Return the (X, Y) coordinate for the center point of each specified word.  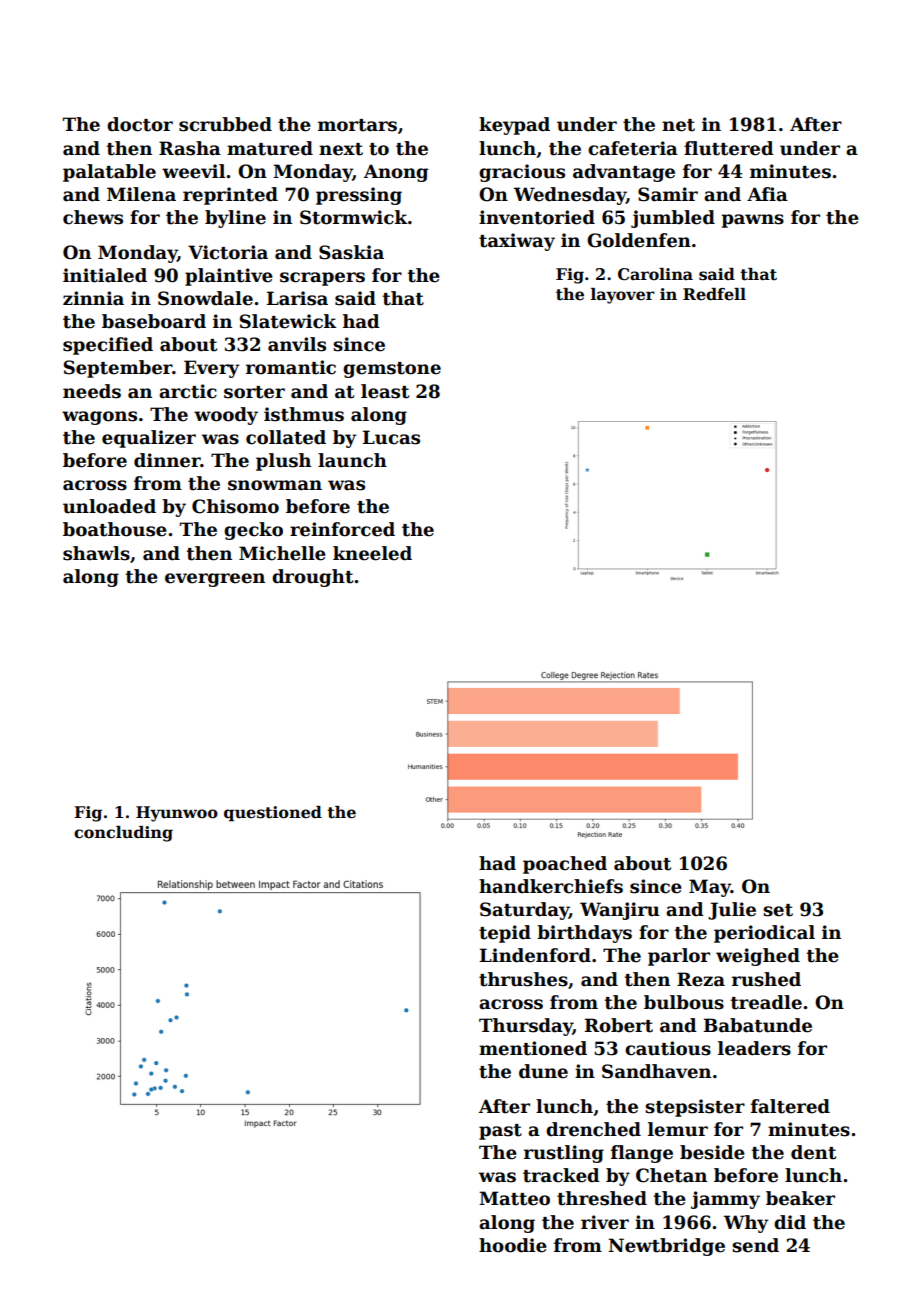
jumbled (673, 219)
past (500, 1132)
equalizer (149, 439)
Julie (732, 911)
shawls (96, 553)
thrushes (523, 979)
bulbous (684, 1002)
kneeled (372, 553)
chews (93, 217)
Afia (767, 194)
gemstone (392, 370)
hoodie (513, 1245)
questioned (273, 814)
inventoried (537, 217)
